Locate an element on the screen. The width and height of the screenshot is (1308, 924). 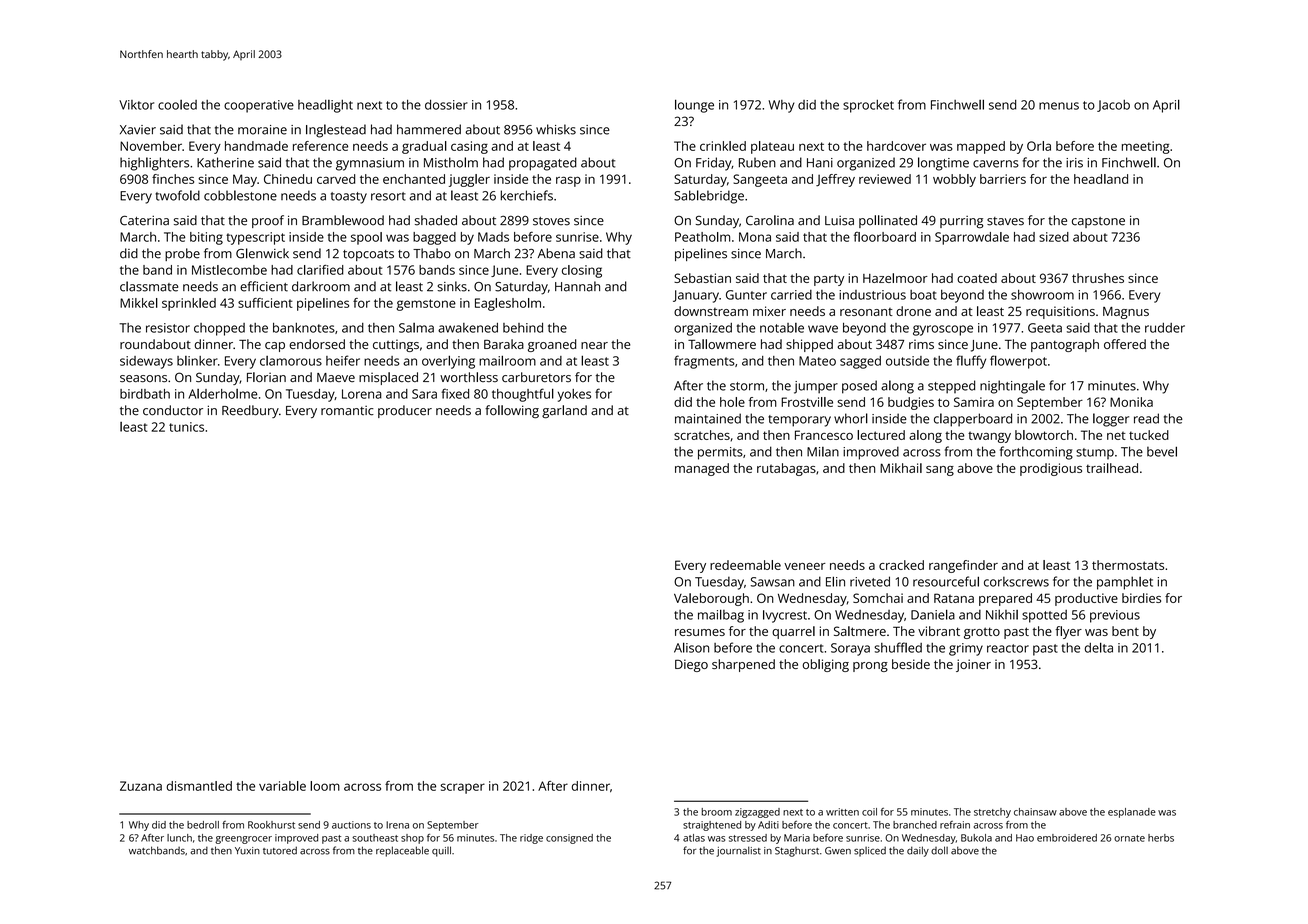
Jeffrey is located at coordinates (835, 180).
